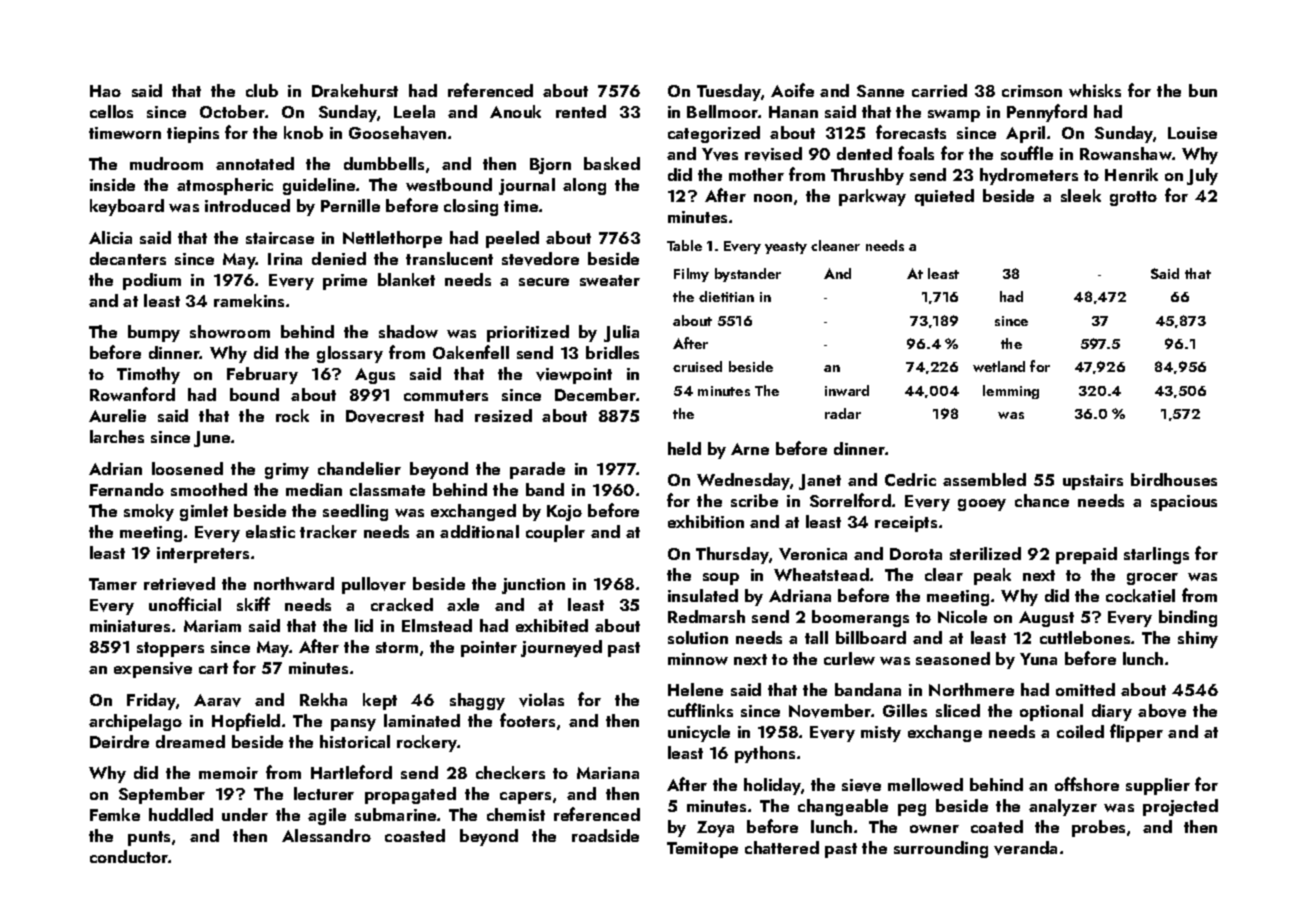 The image size is (1308, 924). Describe the element at coordinates (702, 850) in the page. I see `Temitope` at that location.
